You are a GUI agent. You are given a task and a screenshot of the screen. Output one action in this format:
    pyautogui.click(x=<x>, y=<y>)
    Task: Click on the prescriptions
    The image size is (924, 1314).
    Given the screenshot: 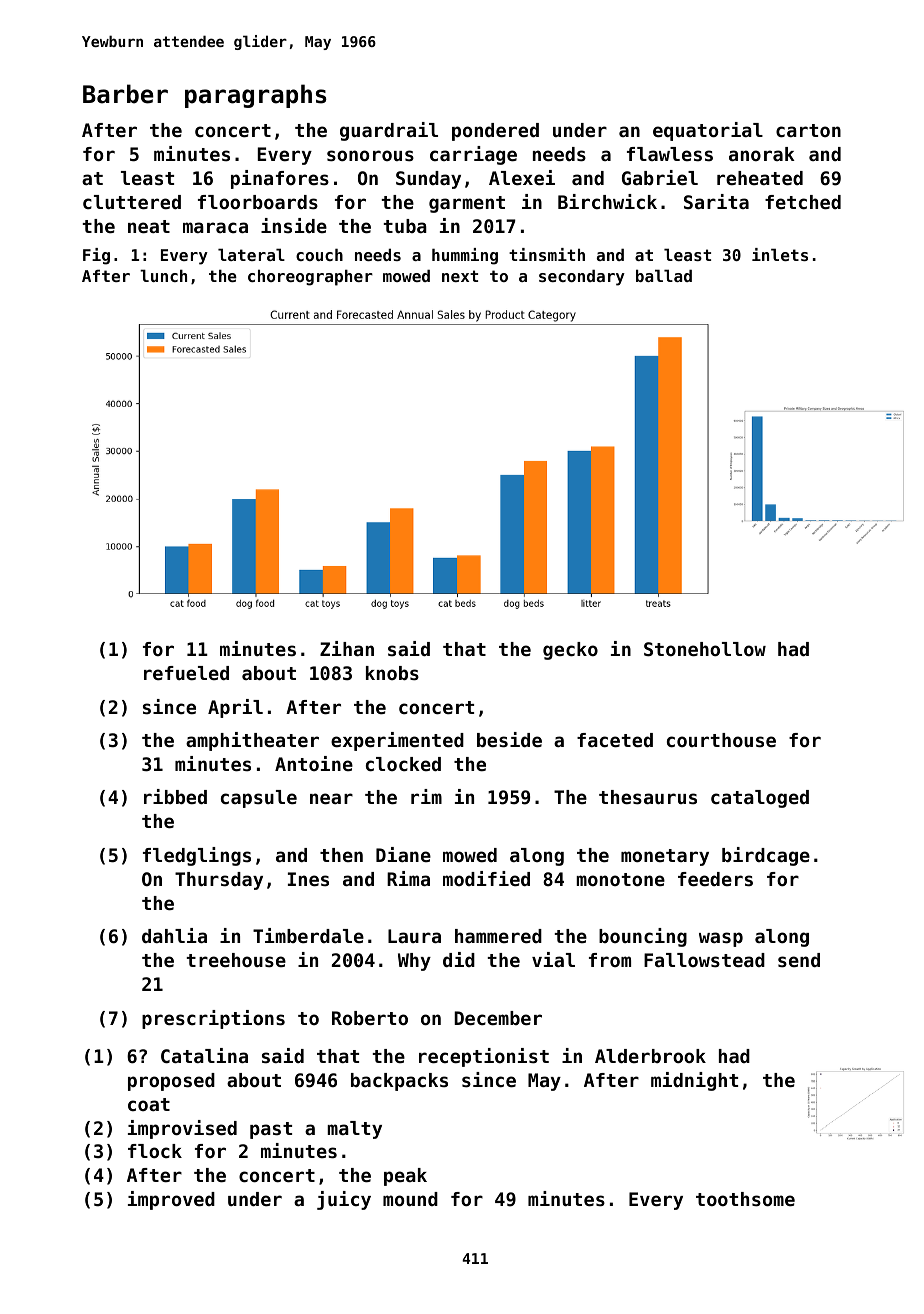 What is the action you would take?
    pyautogui.click(x=213, y=1019)
